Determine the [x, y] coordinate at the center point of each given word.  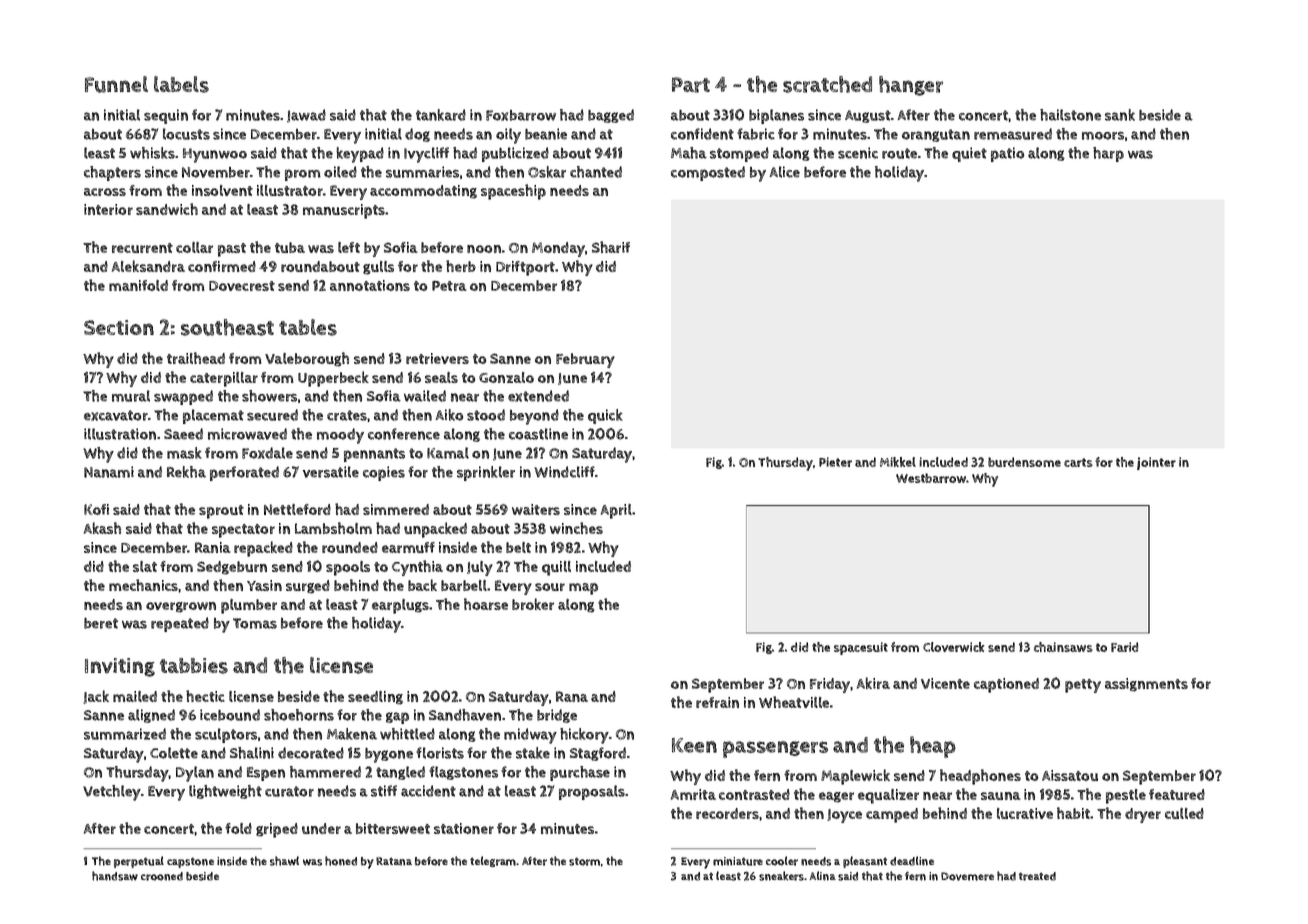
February [585, 360]
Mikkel [898, 462]
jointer [1156, 463]
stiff [384, 791]
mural [131, 396]
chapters [112, 173]
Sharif [611, 247]
